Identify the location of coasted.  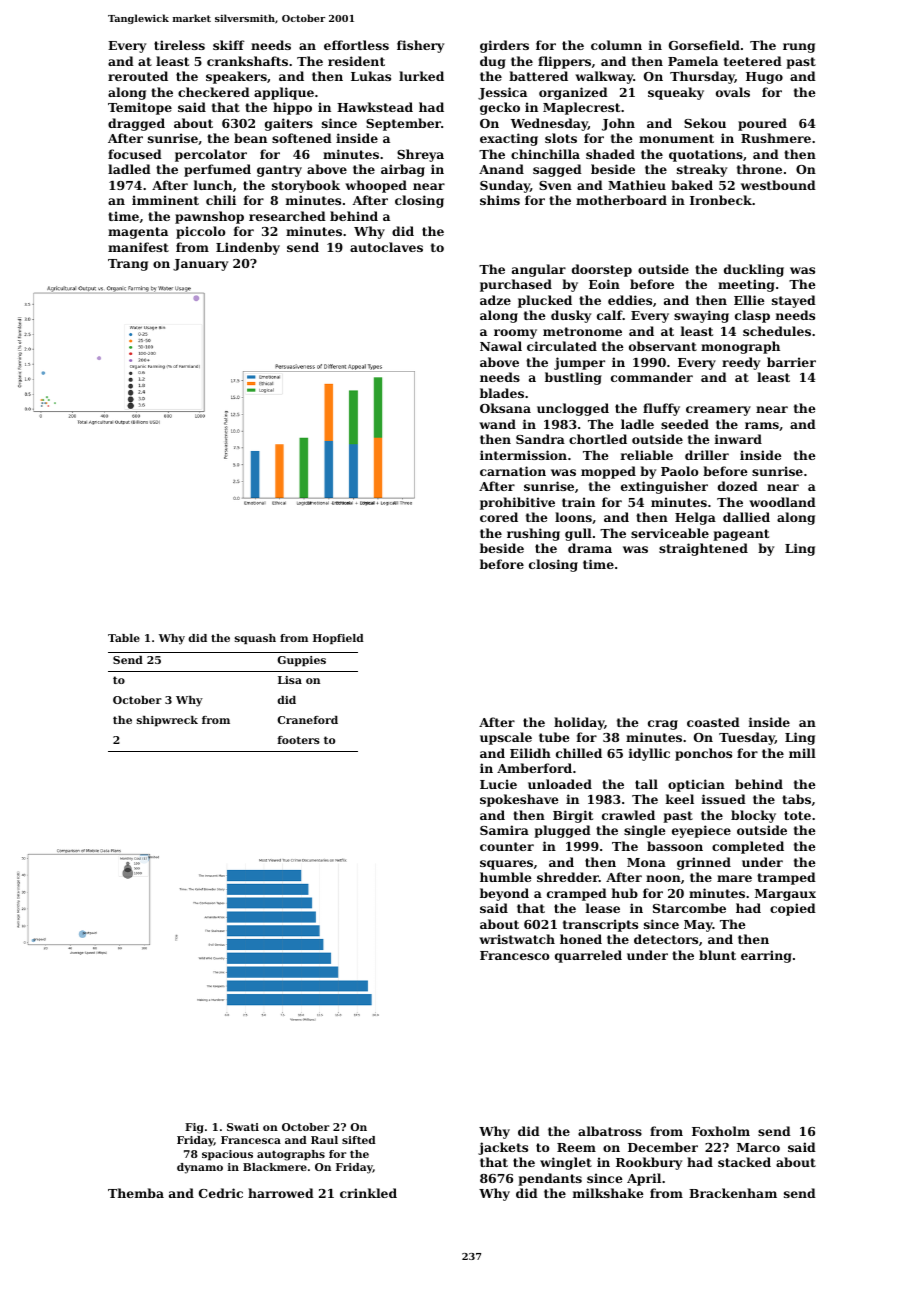
(713, 722).
